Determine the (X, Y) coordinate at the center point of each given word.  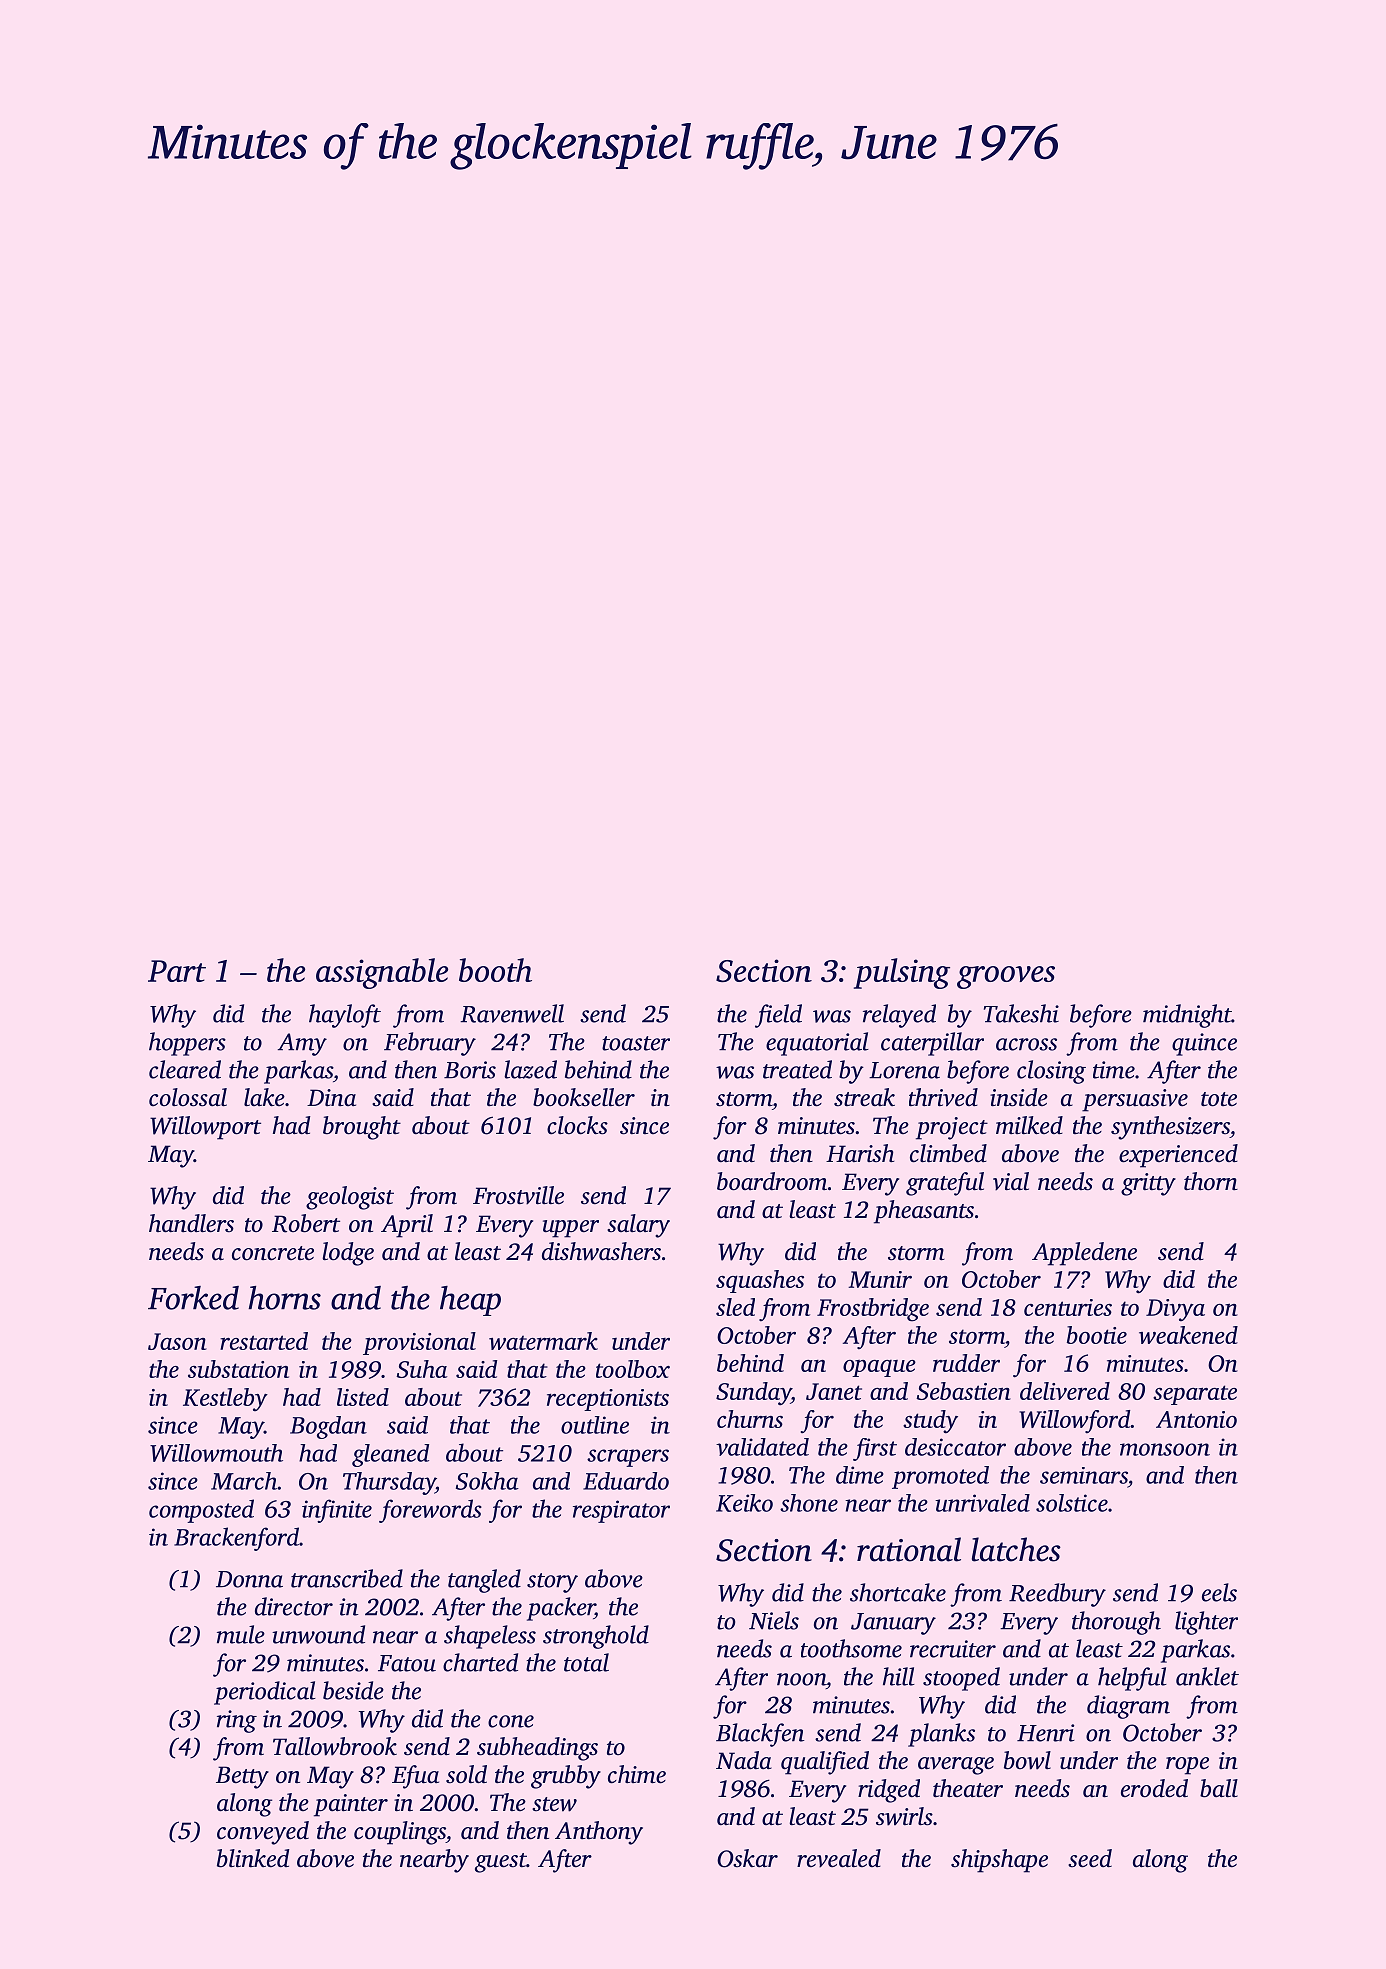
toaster (636, 1043)
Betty (242, 1777)
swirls (904, 1816)
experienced (1178, 1156)
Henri (1046, 1733)
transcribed (347, 1578)
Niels (774, 1620)
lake (264, 1097)
